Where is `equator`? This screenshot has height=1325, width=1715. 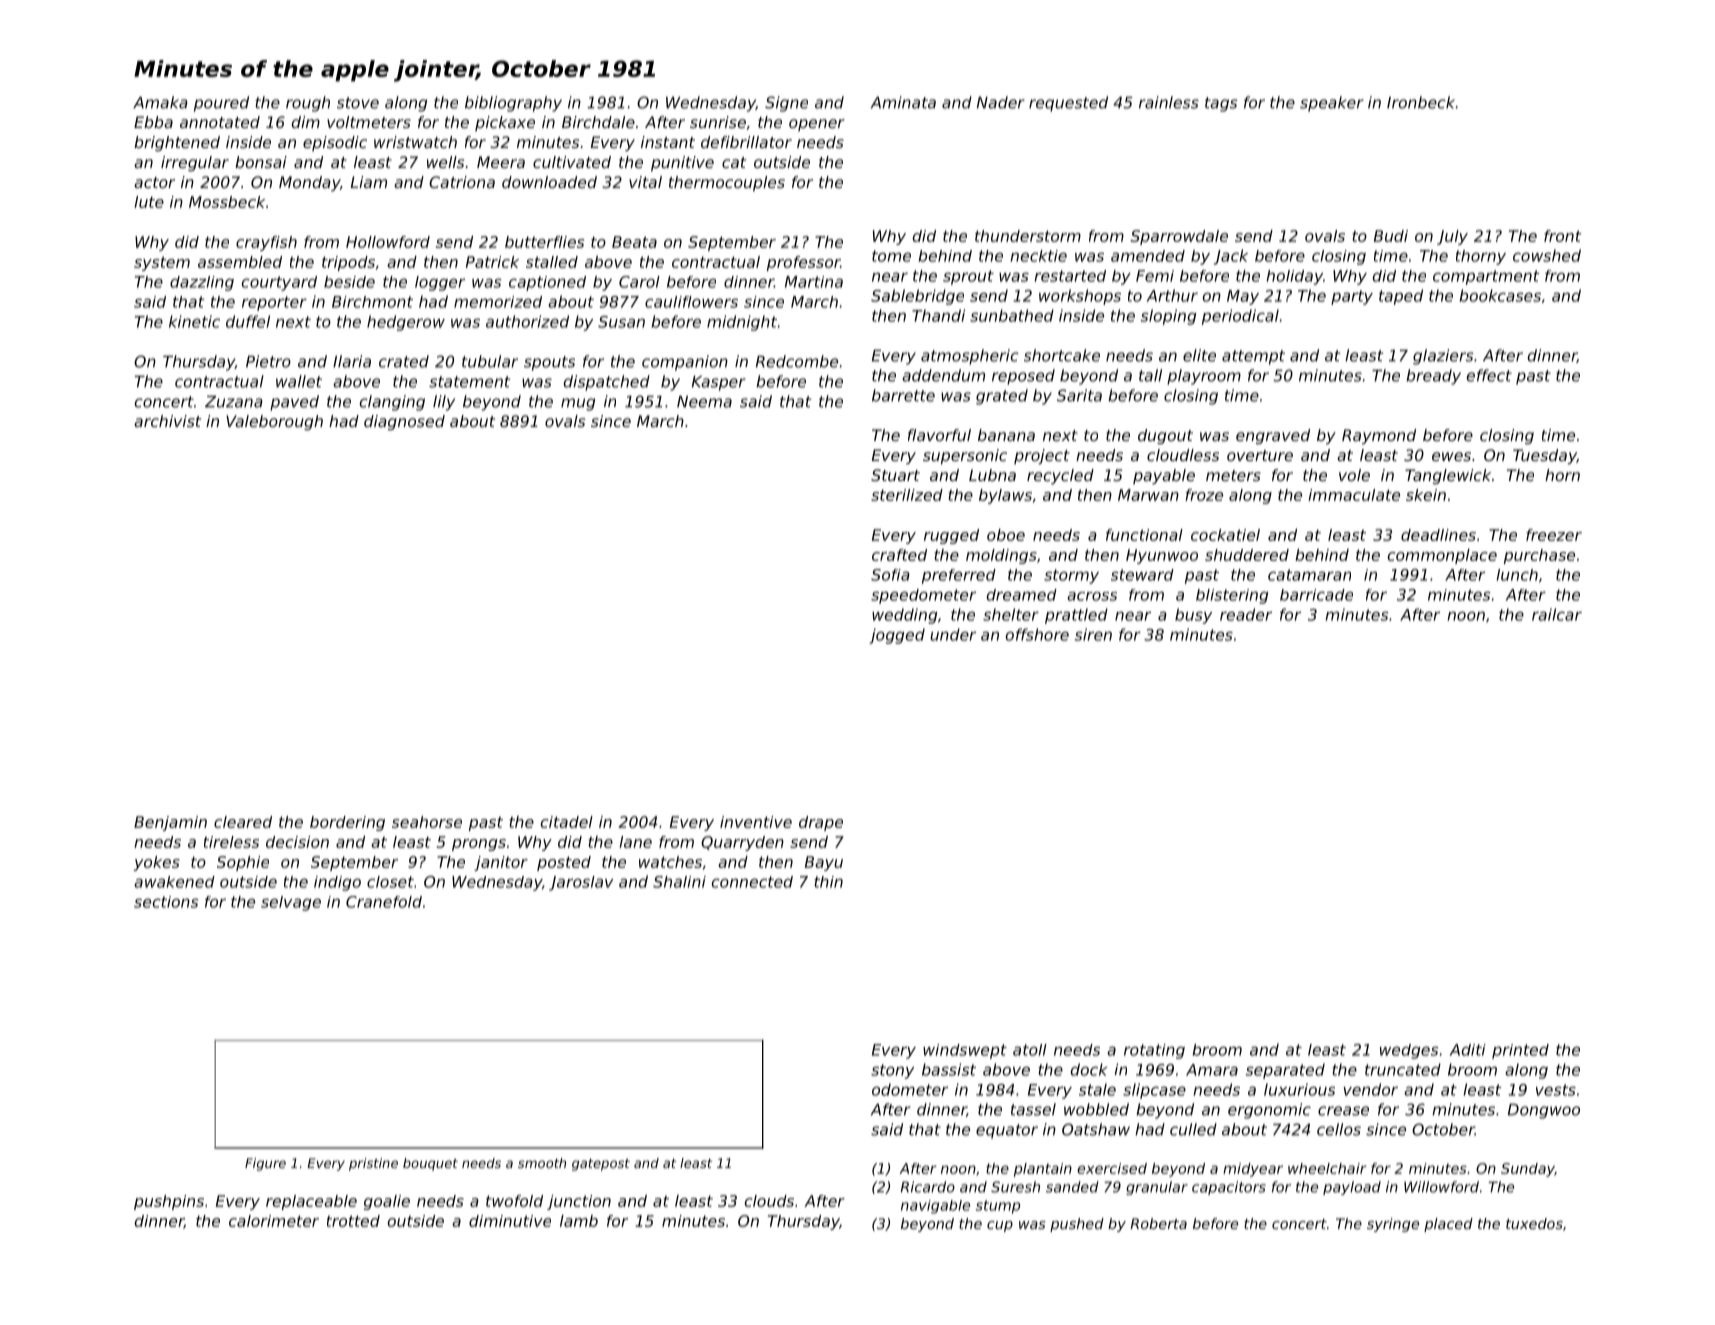
equator is located at coordinates (1007, 1131).
